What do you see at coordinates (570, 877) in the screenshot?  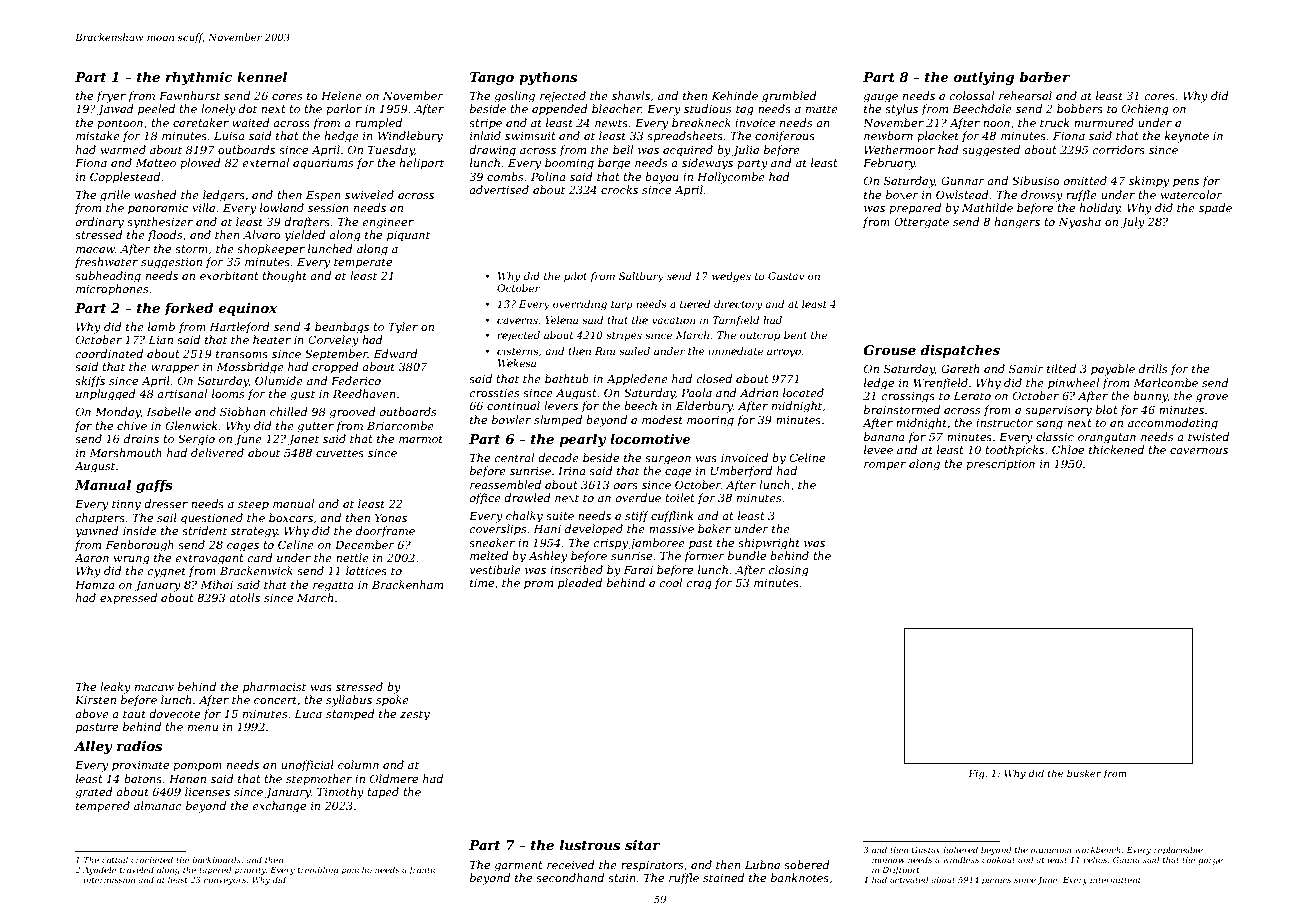 I see `secondhand` at bounding box center [570, 877].
